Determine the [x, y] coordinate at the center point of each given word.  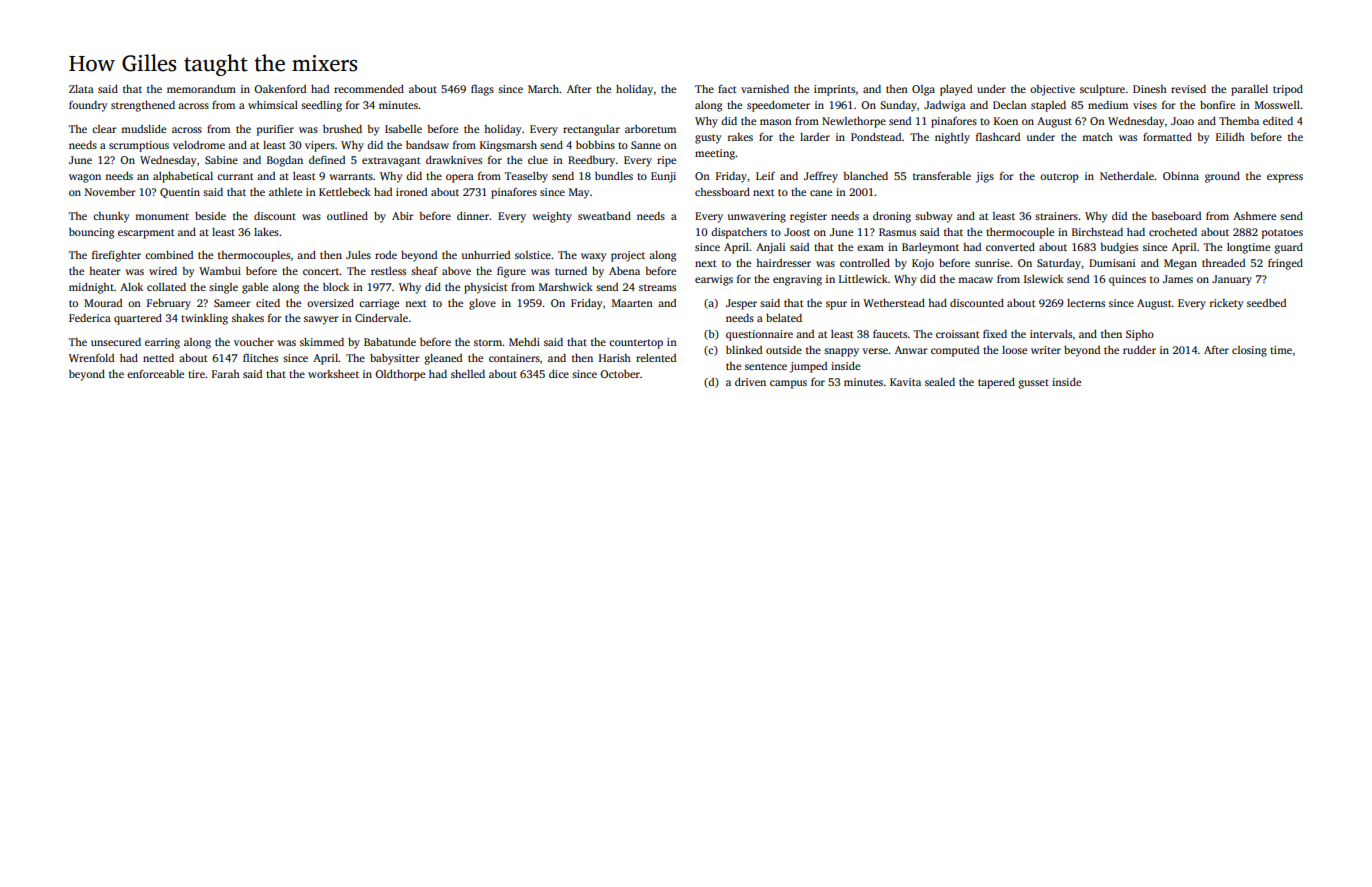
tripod [1288, 90]
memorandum [201, 89]
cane [821, 193]
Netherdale [1127, 176]
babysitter [394, 359]
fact [727, 88]
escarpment [146, 234]
